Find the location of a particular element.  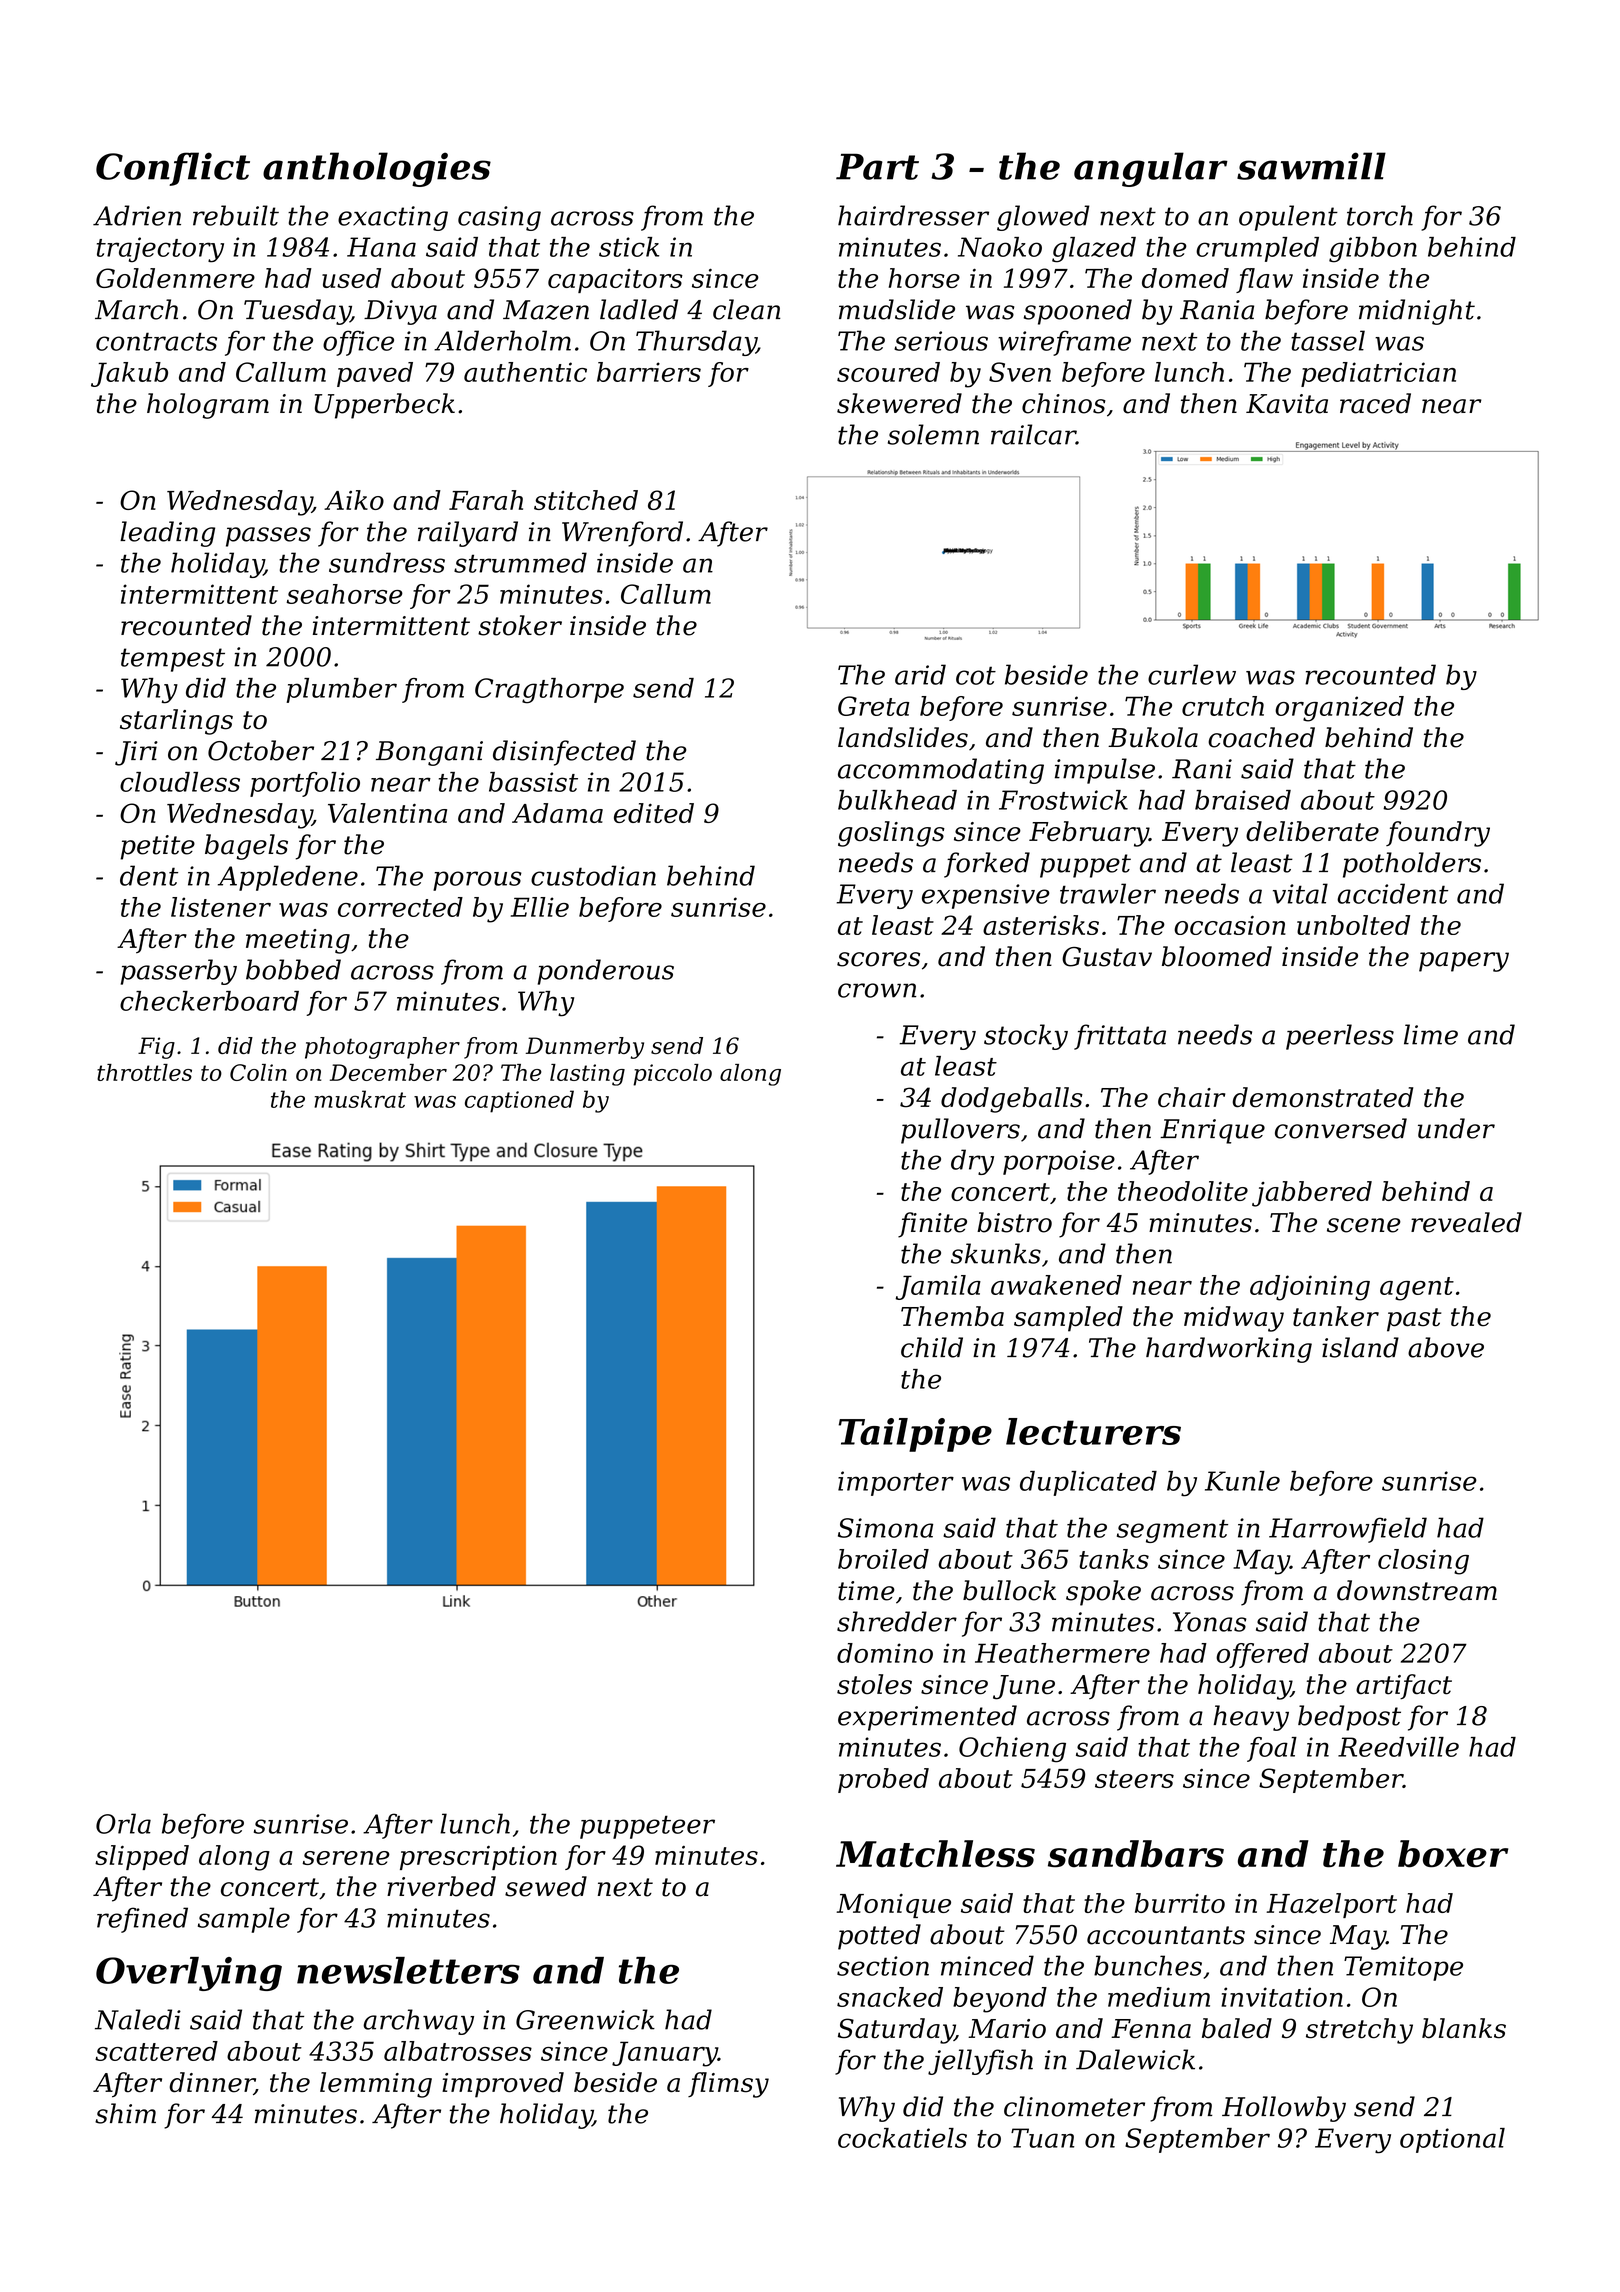

optional is located at coordinates (1452, 2140).
